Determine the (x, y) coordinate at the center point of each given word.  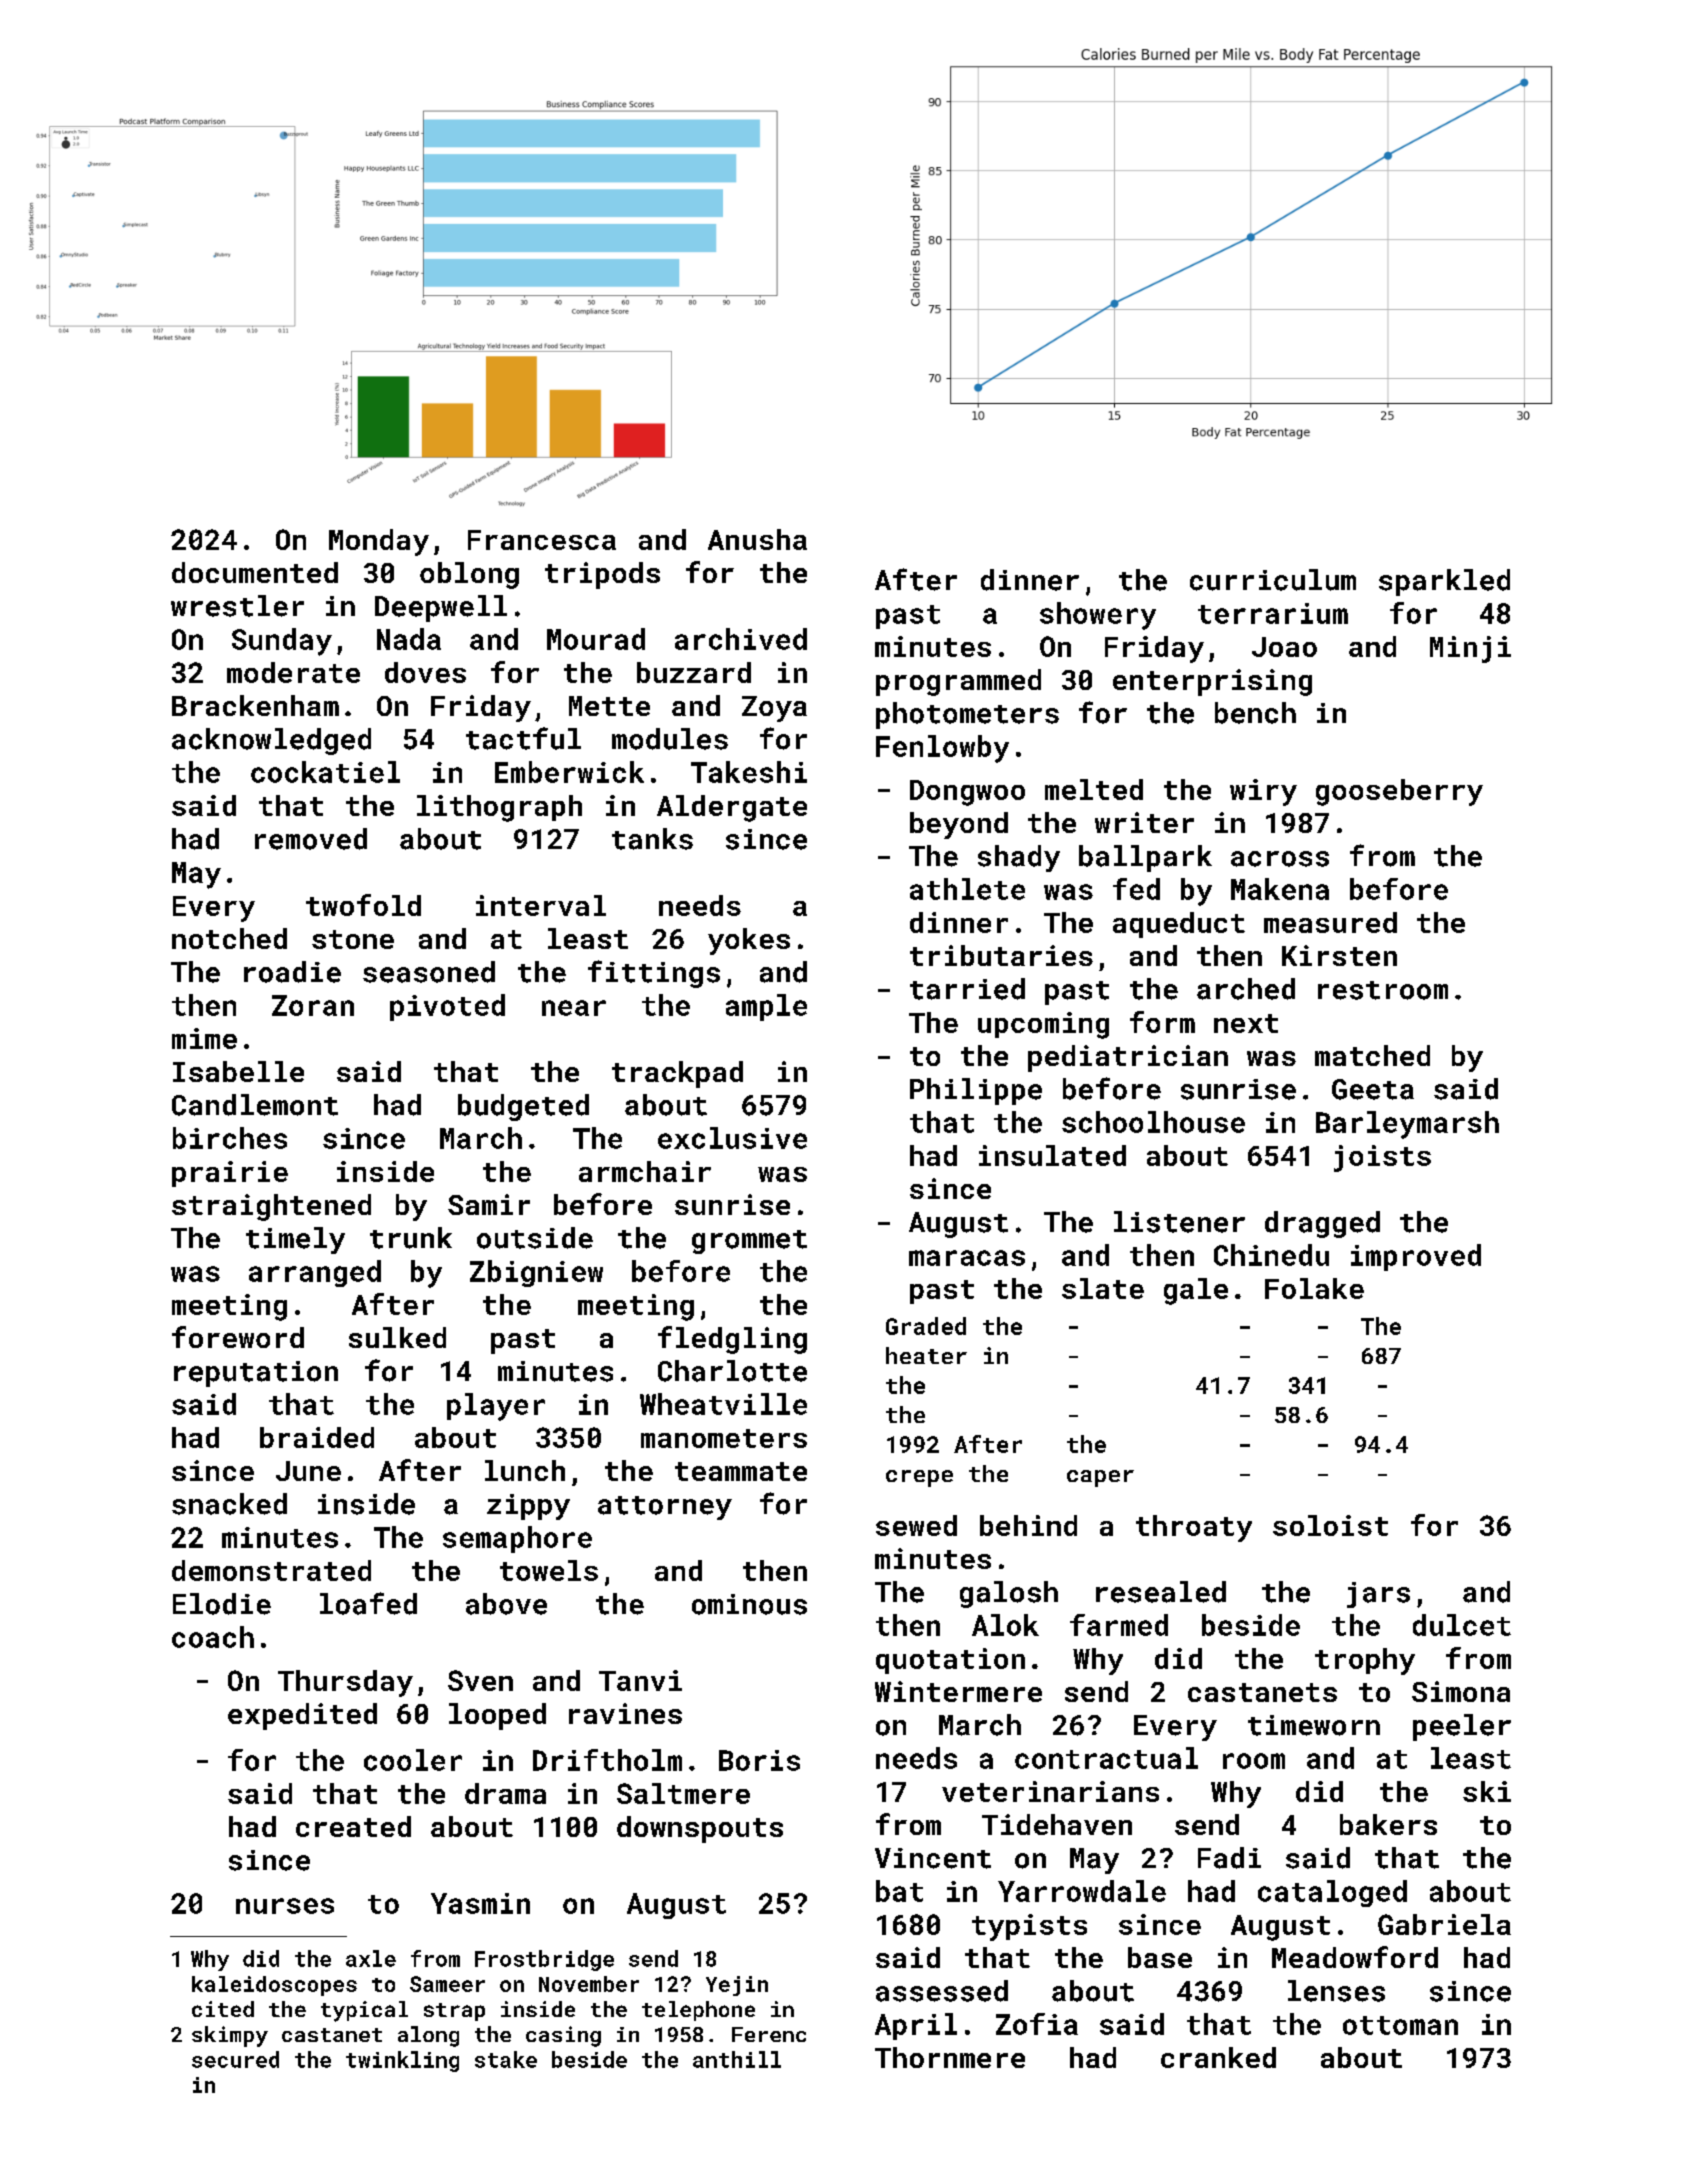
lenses (1336, 1991)
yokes (749, 941)
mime (204, 1038)
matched (1372, 1055)
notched (229, 938)
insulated (1052, 1155)
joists (1382, 1158)
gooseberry (1399, 792)
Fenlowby (942, 749)
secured (235, 2059)
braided (317, 1437)
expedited (302, 1716)
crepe (919, 1478)
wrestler (237, 606)
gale (1196, 1291)
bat (899, 1891)
